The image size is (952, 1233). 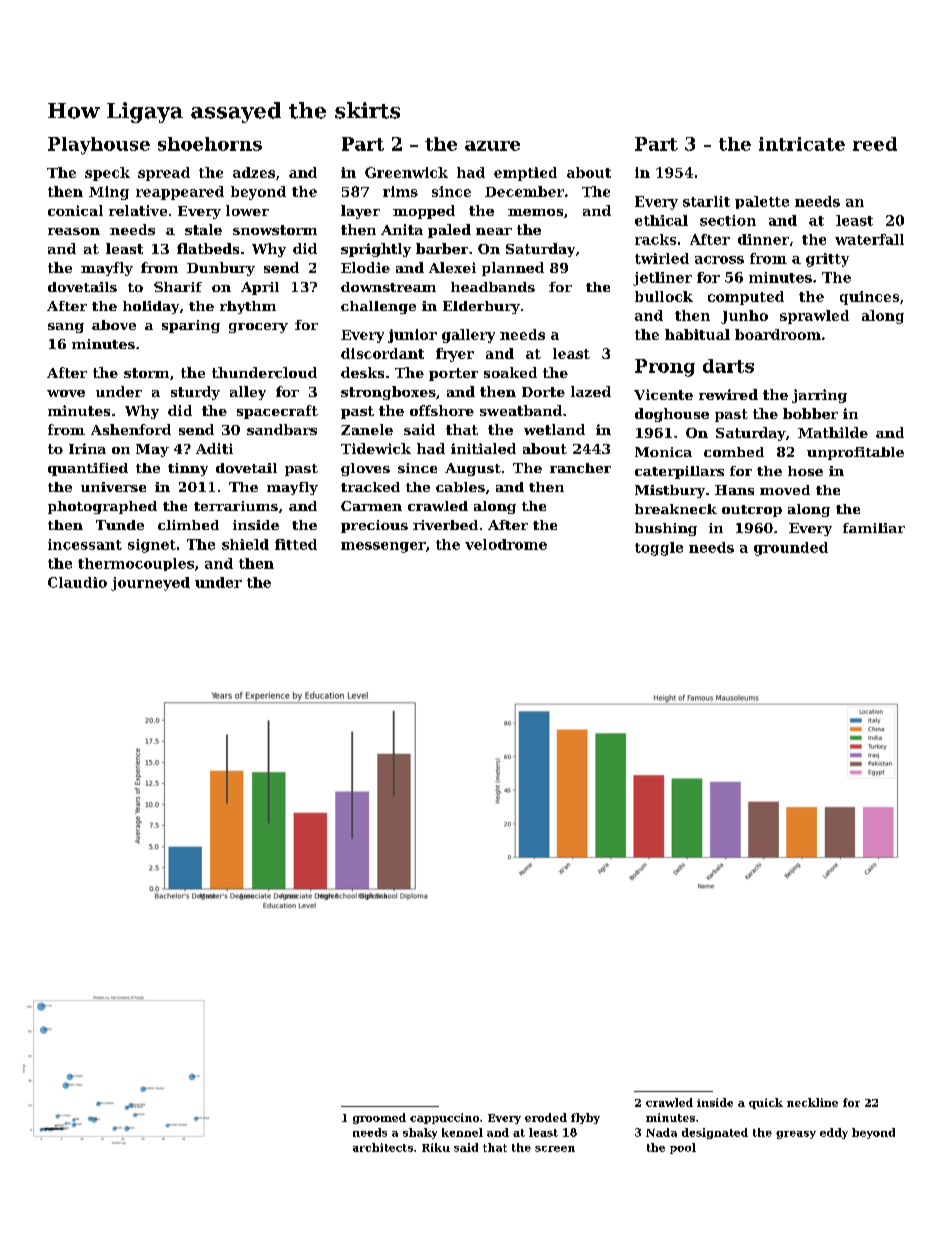 I want to click on Playhouse, so click(x=99, y=146).
